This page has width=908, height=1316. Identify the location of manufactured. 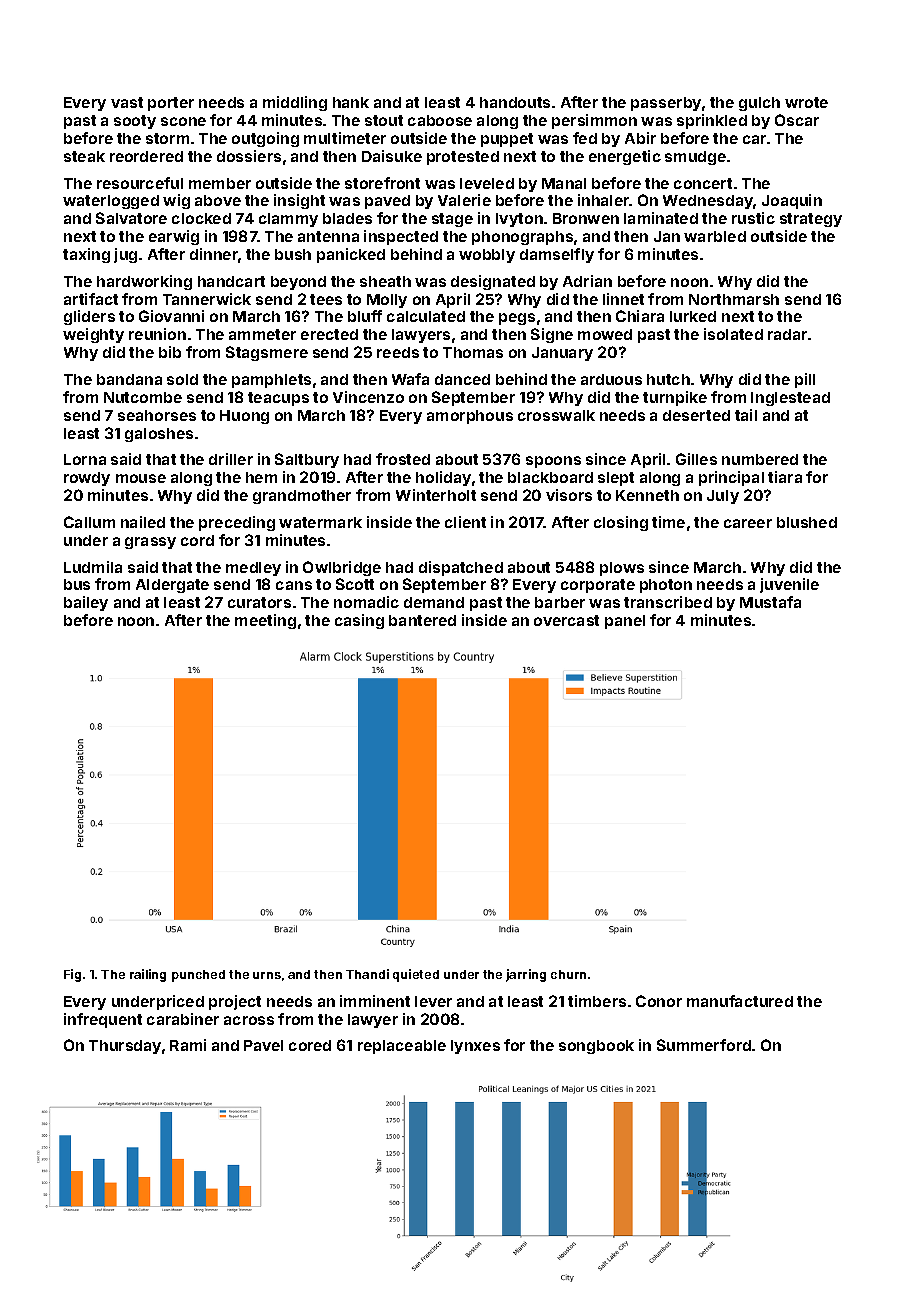
(740, 1001).
